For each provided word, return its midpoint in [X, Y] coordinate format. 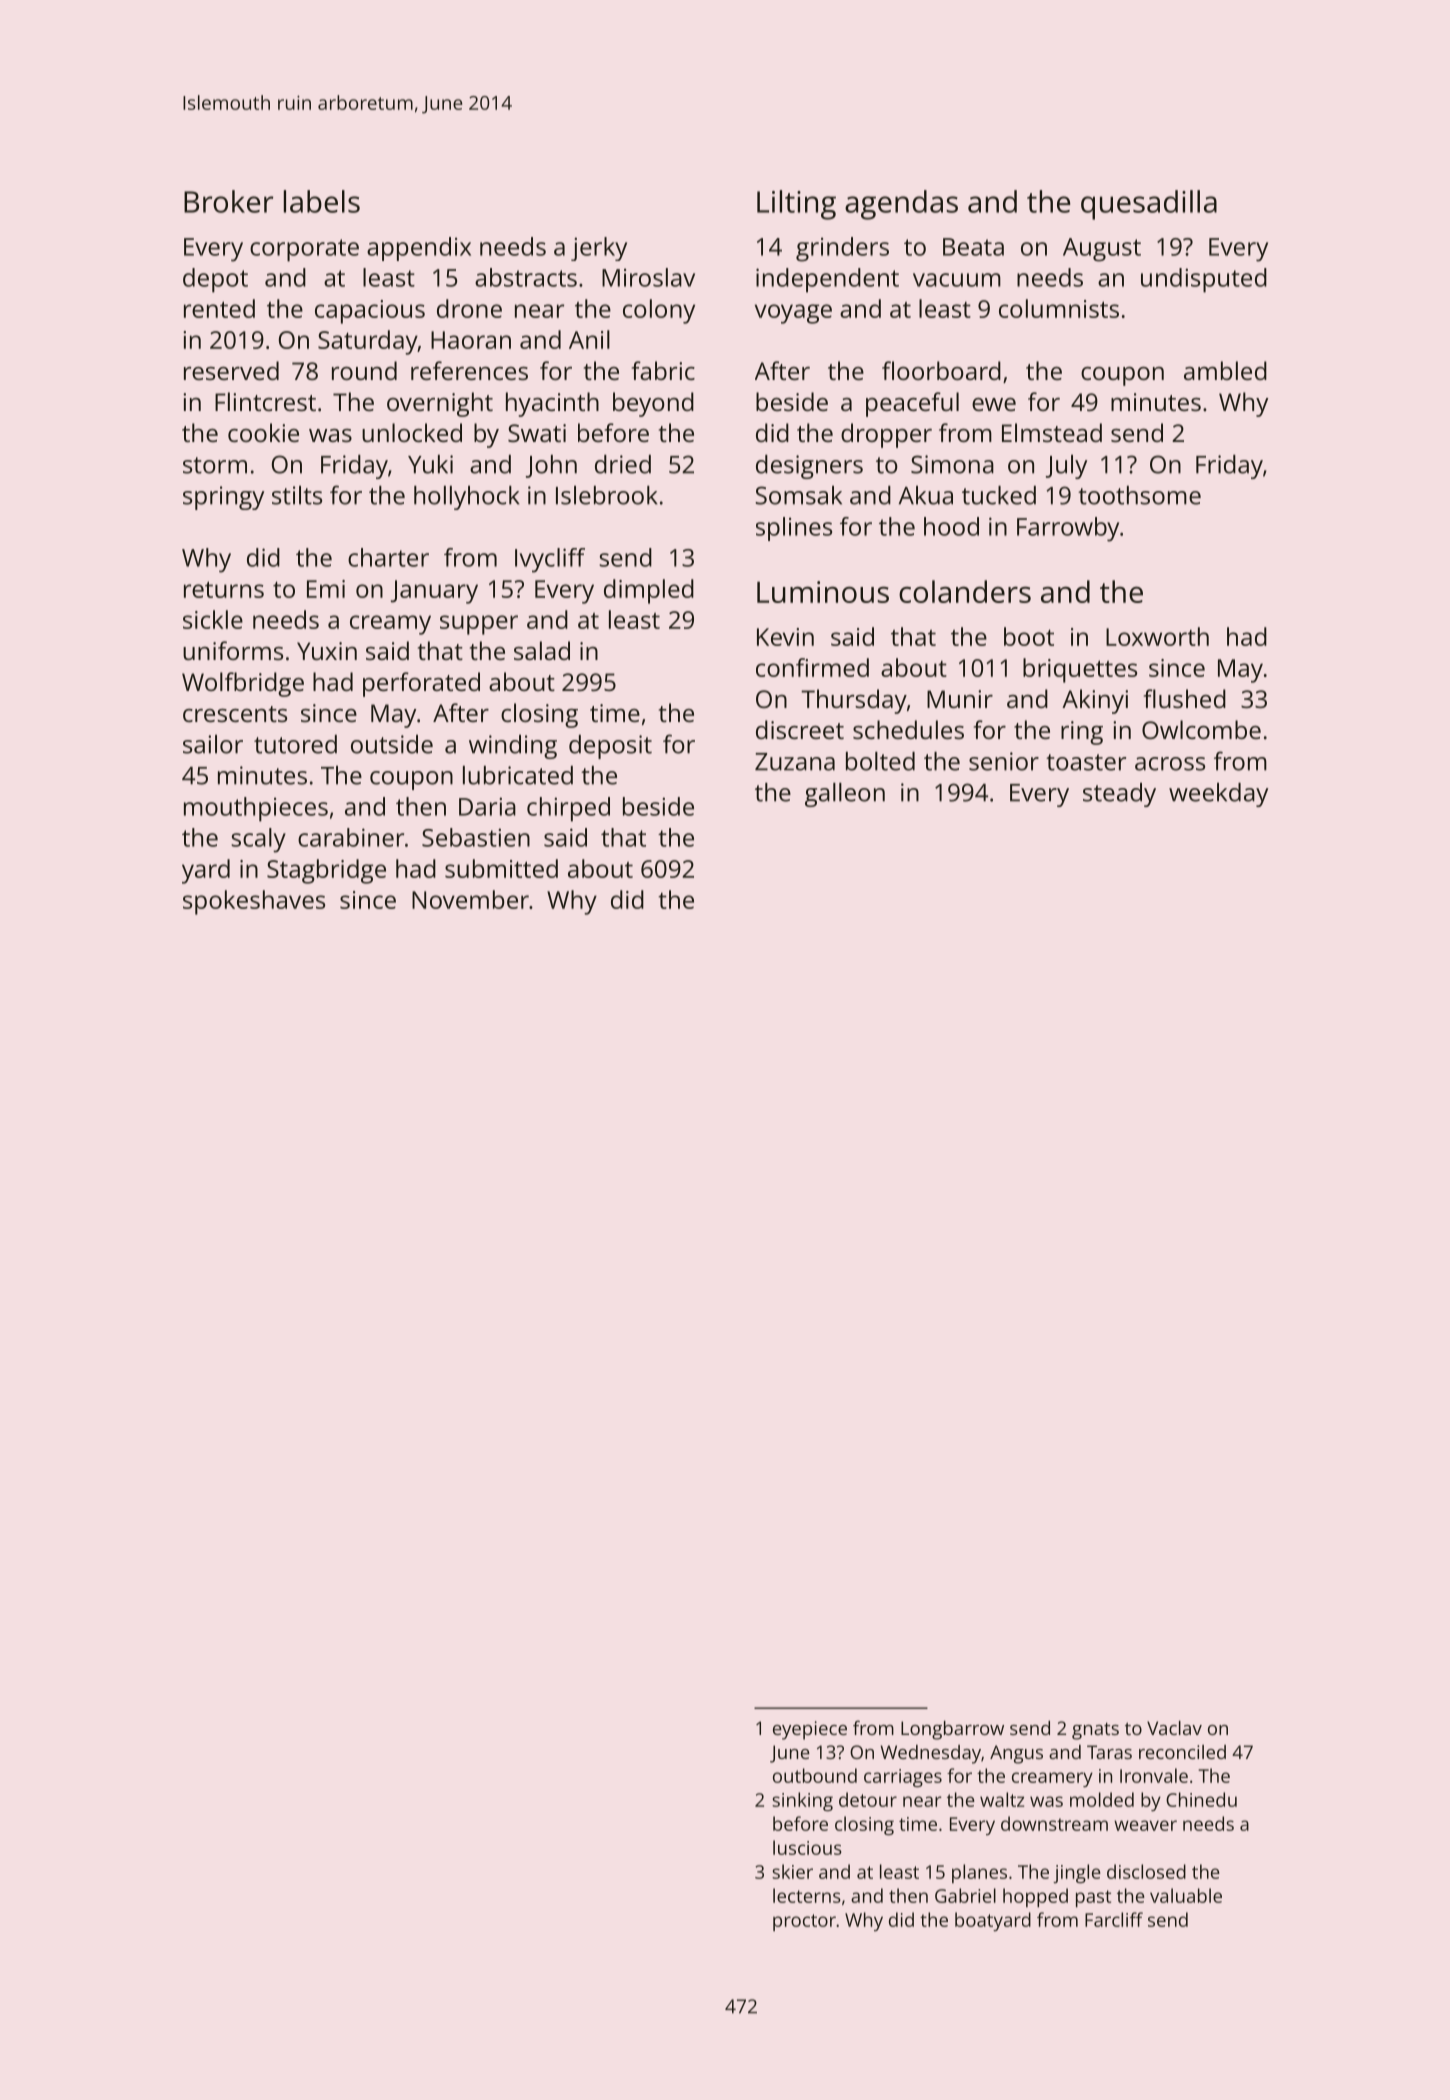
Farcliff [1114, 1919]
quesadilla [1149, 205]
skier [792, 1871]
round [364, 370]
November [470, 899]
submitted [501, 868]
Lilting [796, 205]
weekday [1218, 795]
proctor [804, 1922]
